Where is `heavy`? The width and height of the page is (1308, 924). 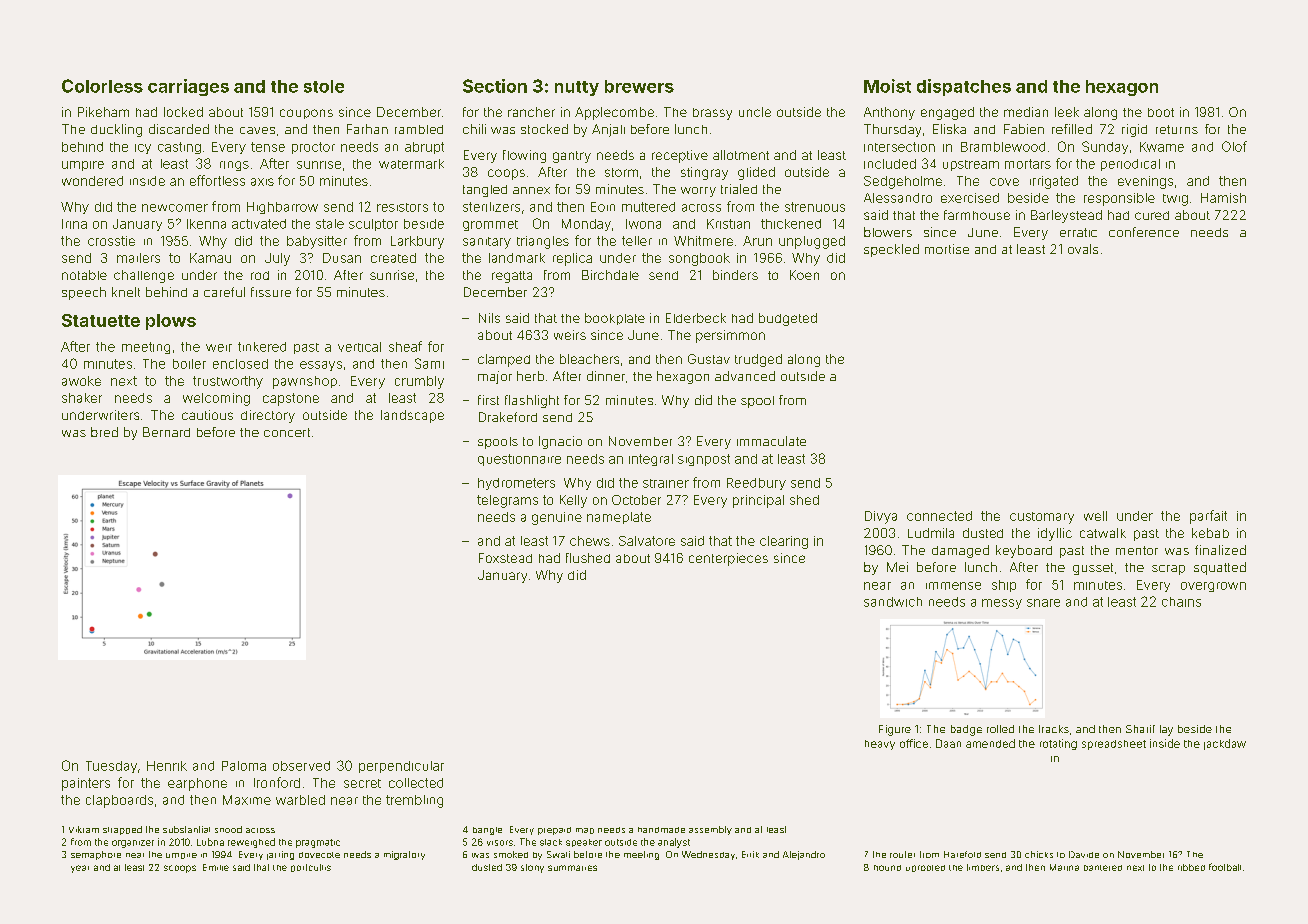 heavy is located at coordinates (880, 745).
